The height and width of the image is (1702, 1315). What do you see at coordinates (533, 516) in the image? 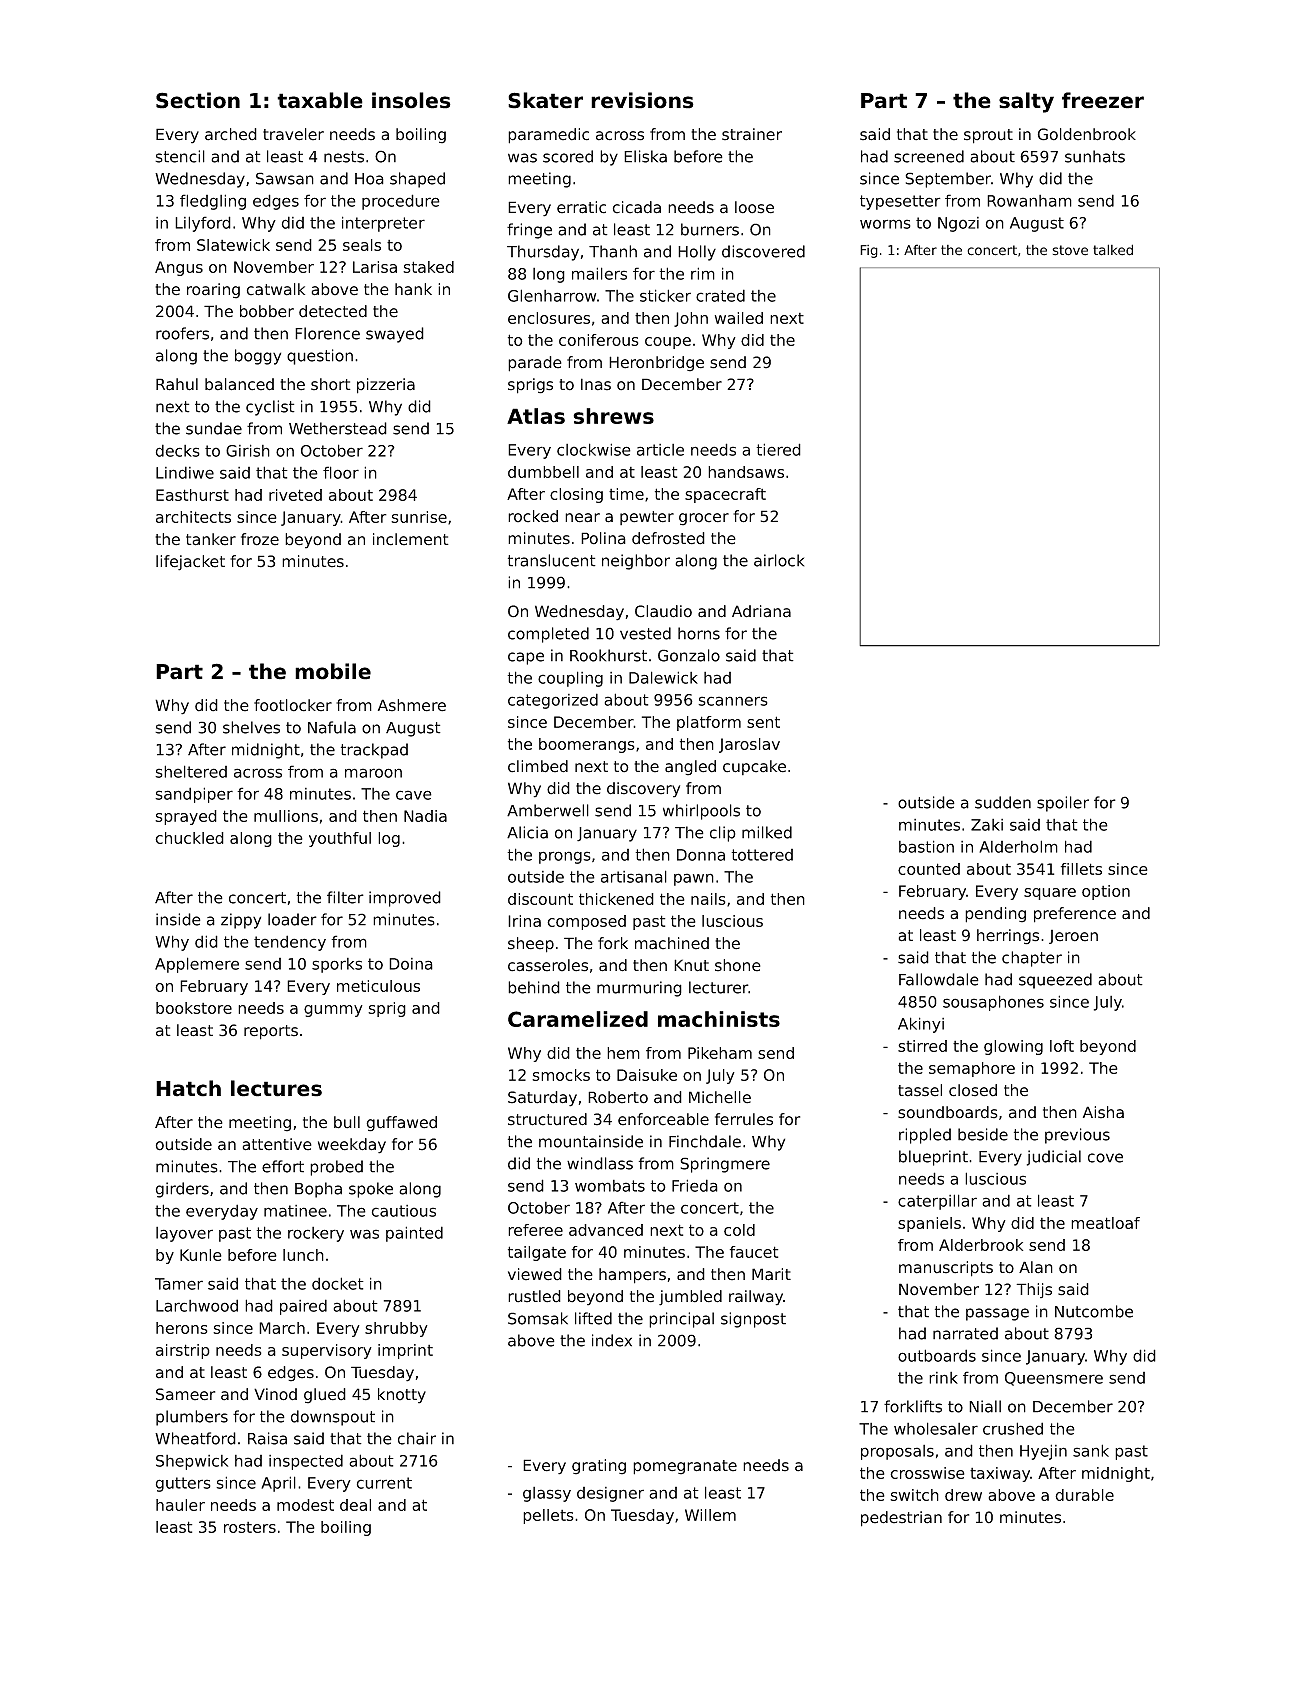
I see `rocked` at bounding box center [533, 516].
